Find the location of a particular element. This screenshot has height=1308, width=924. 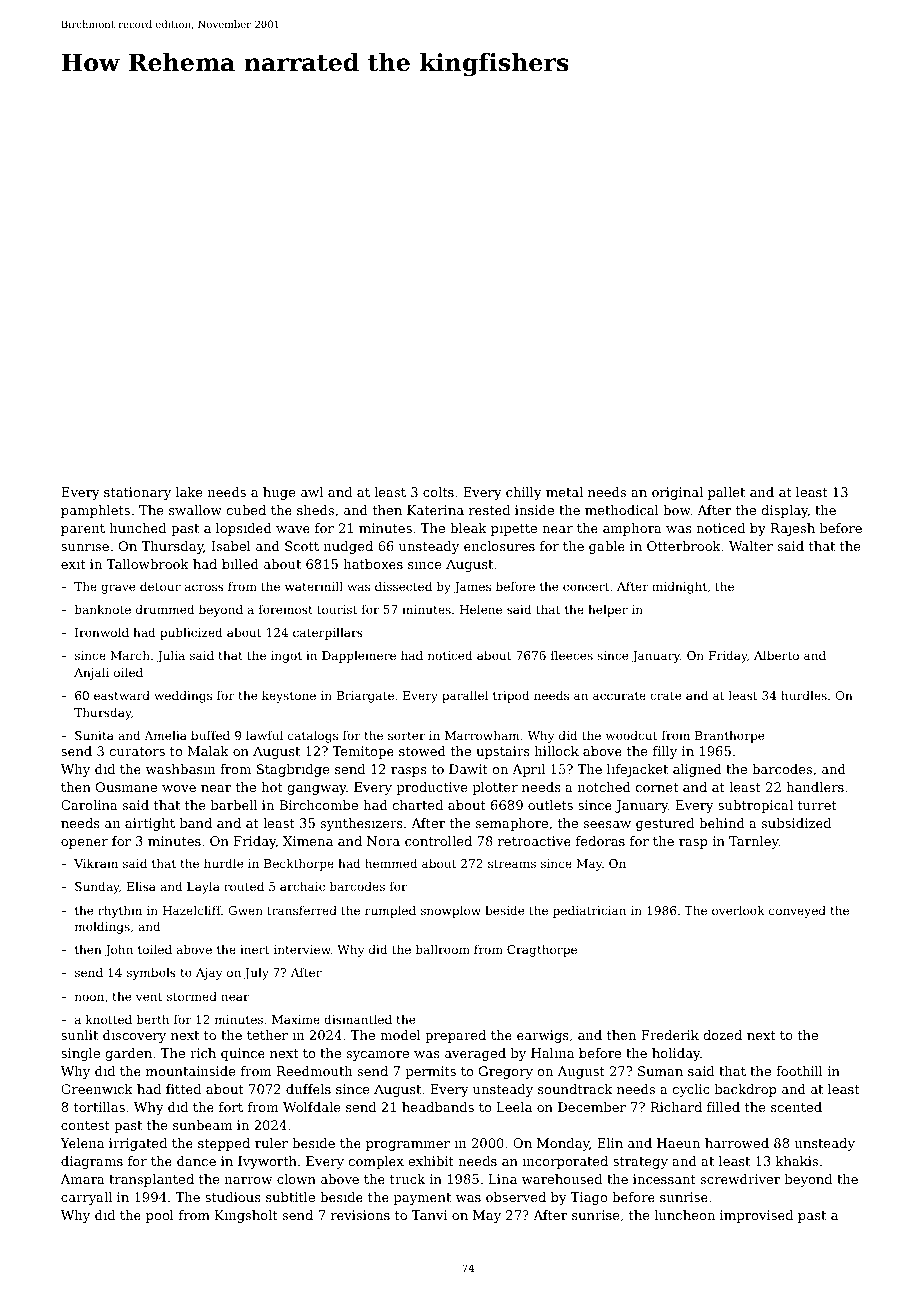

revisions is located at coordinates (360, 1215).
